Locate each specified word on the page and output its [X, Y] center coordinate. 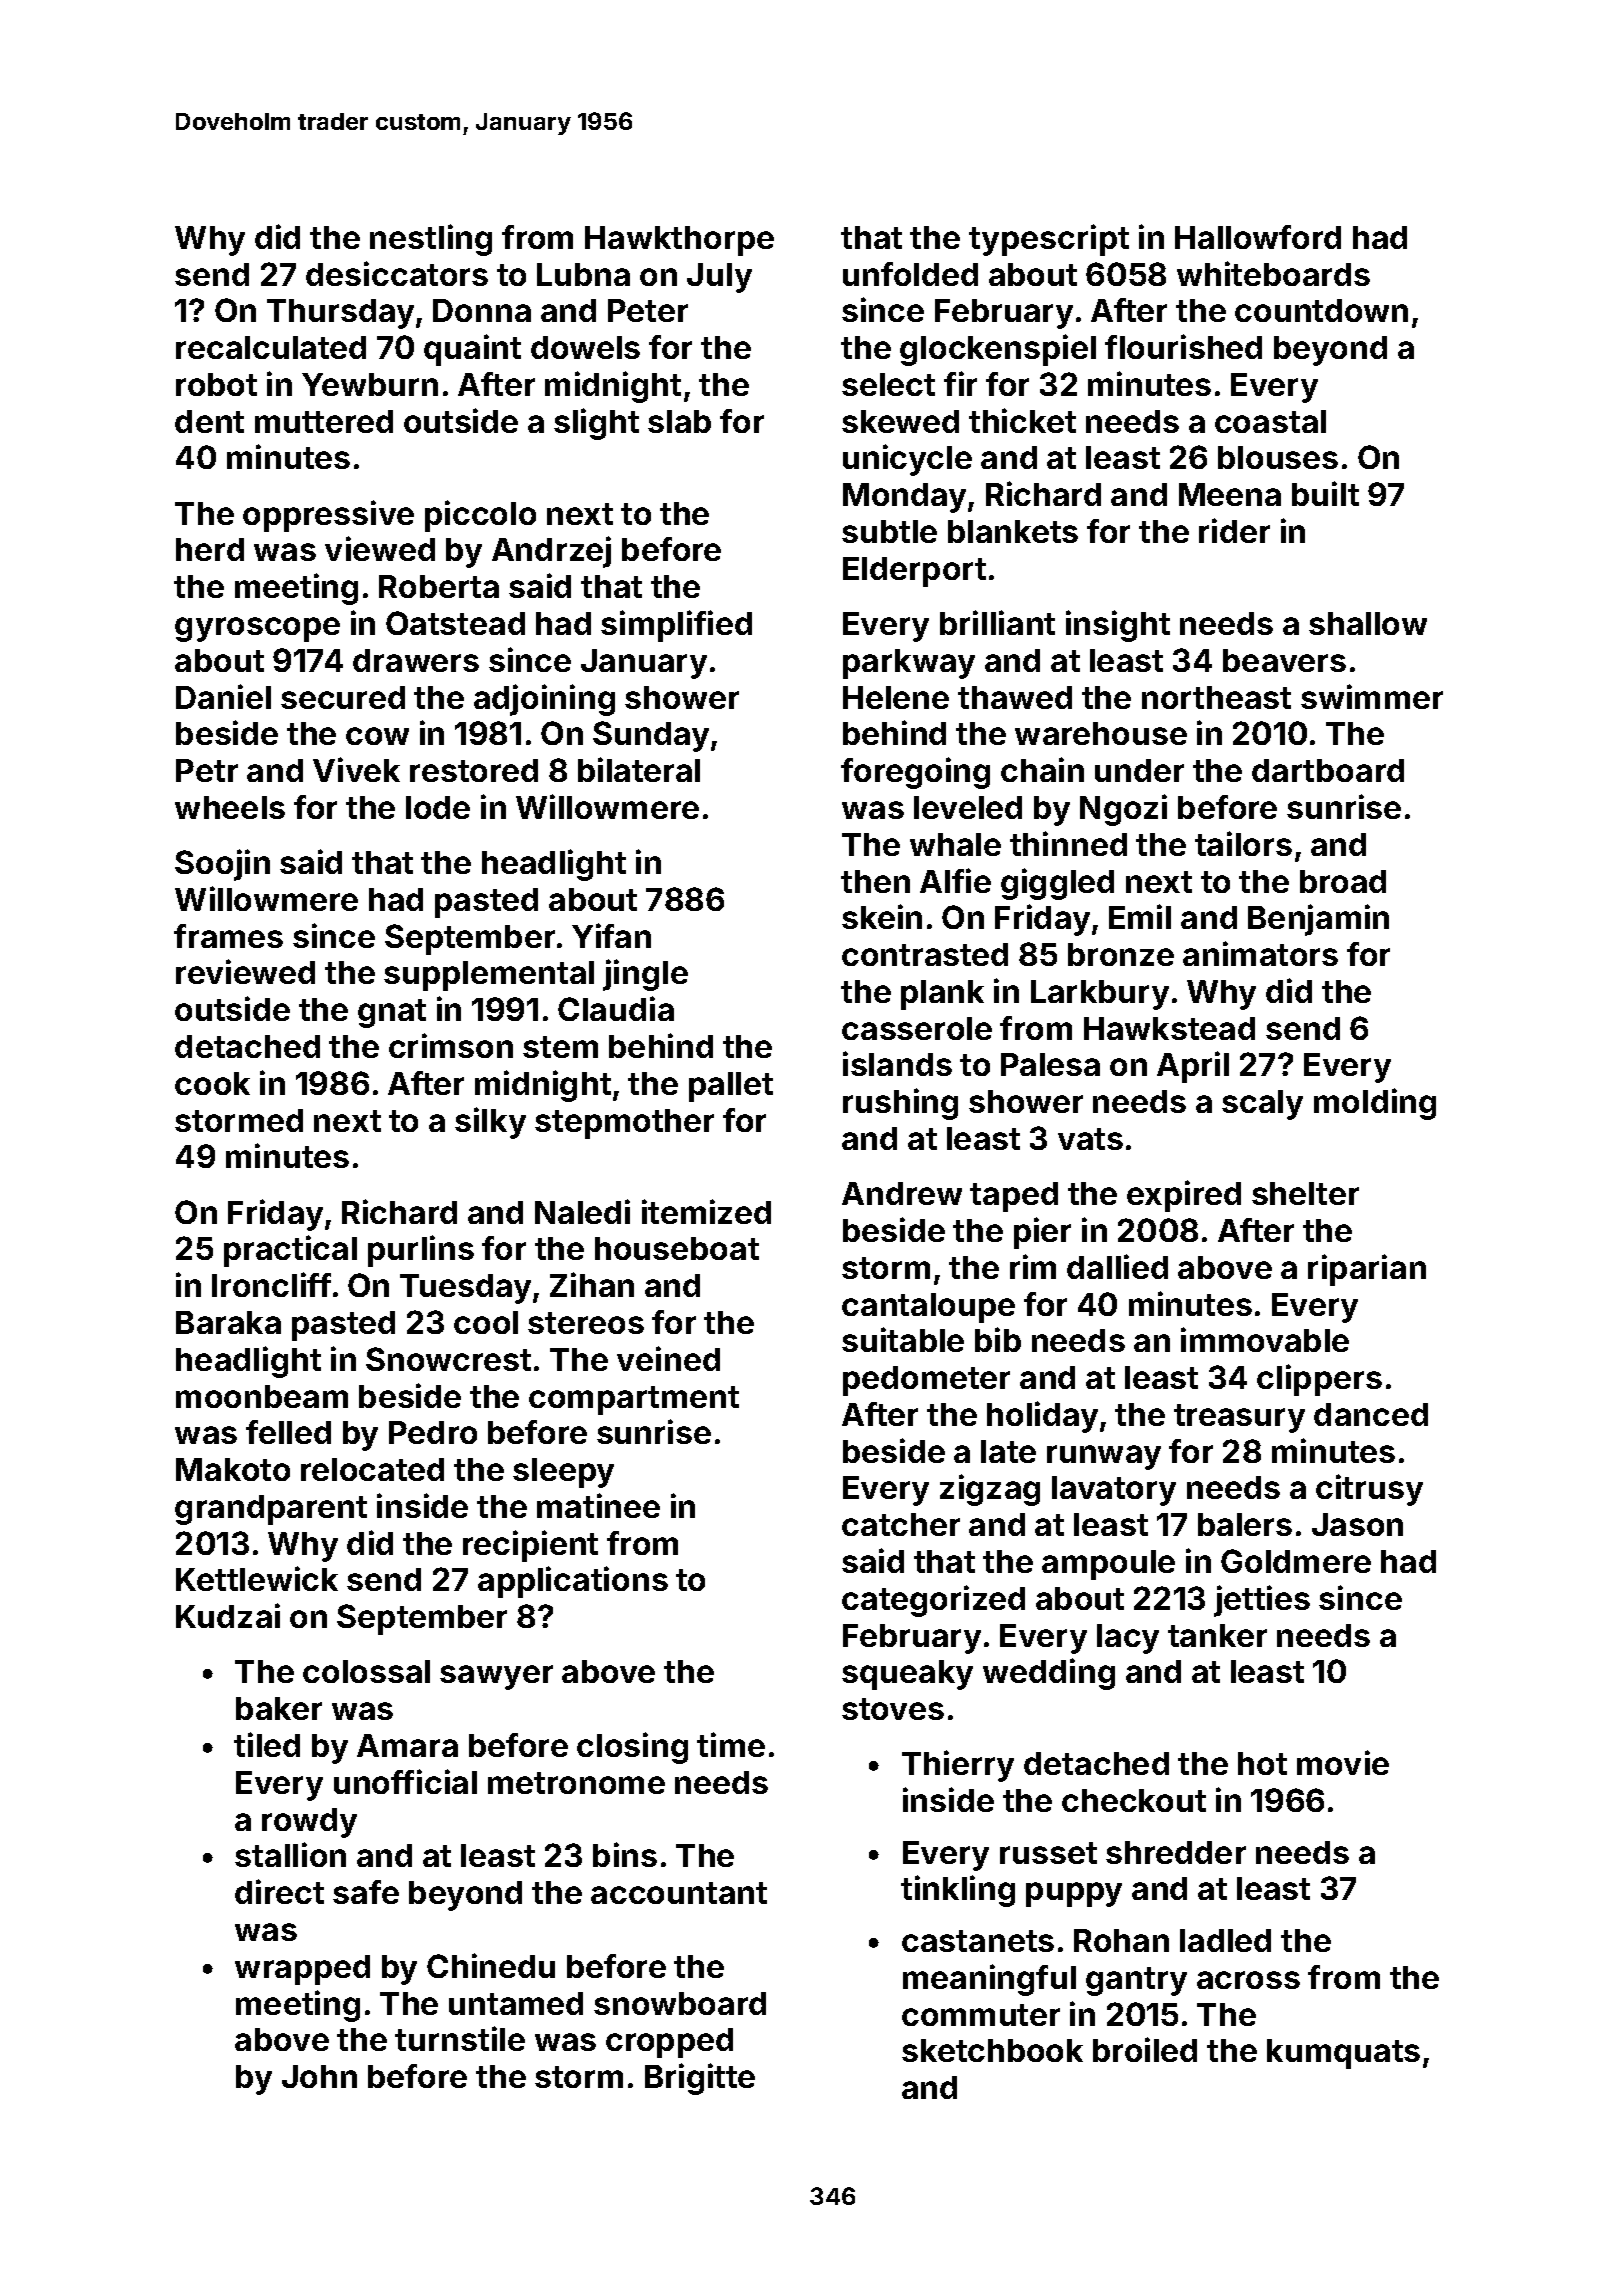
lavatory [1114, 1491]
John [319, 2076]
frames [228, 936]
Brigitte [700, 2079]
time [731, 1744]
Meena [1230, 494]
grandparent [271, 1510]
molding [1375, 1104]
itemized [706, 1211]
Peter [648, 310]
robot [216, 384]
